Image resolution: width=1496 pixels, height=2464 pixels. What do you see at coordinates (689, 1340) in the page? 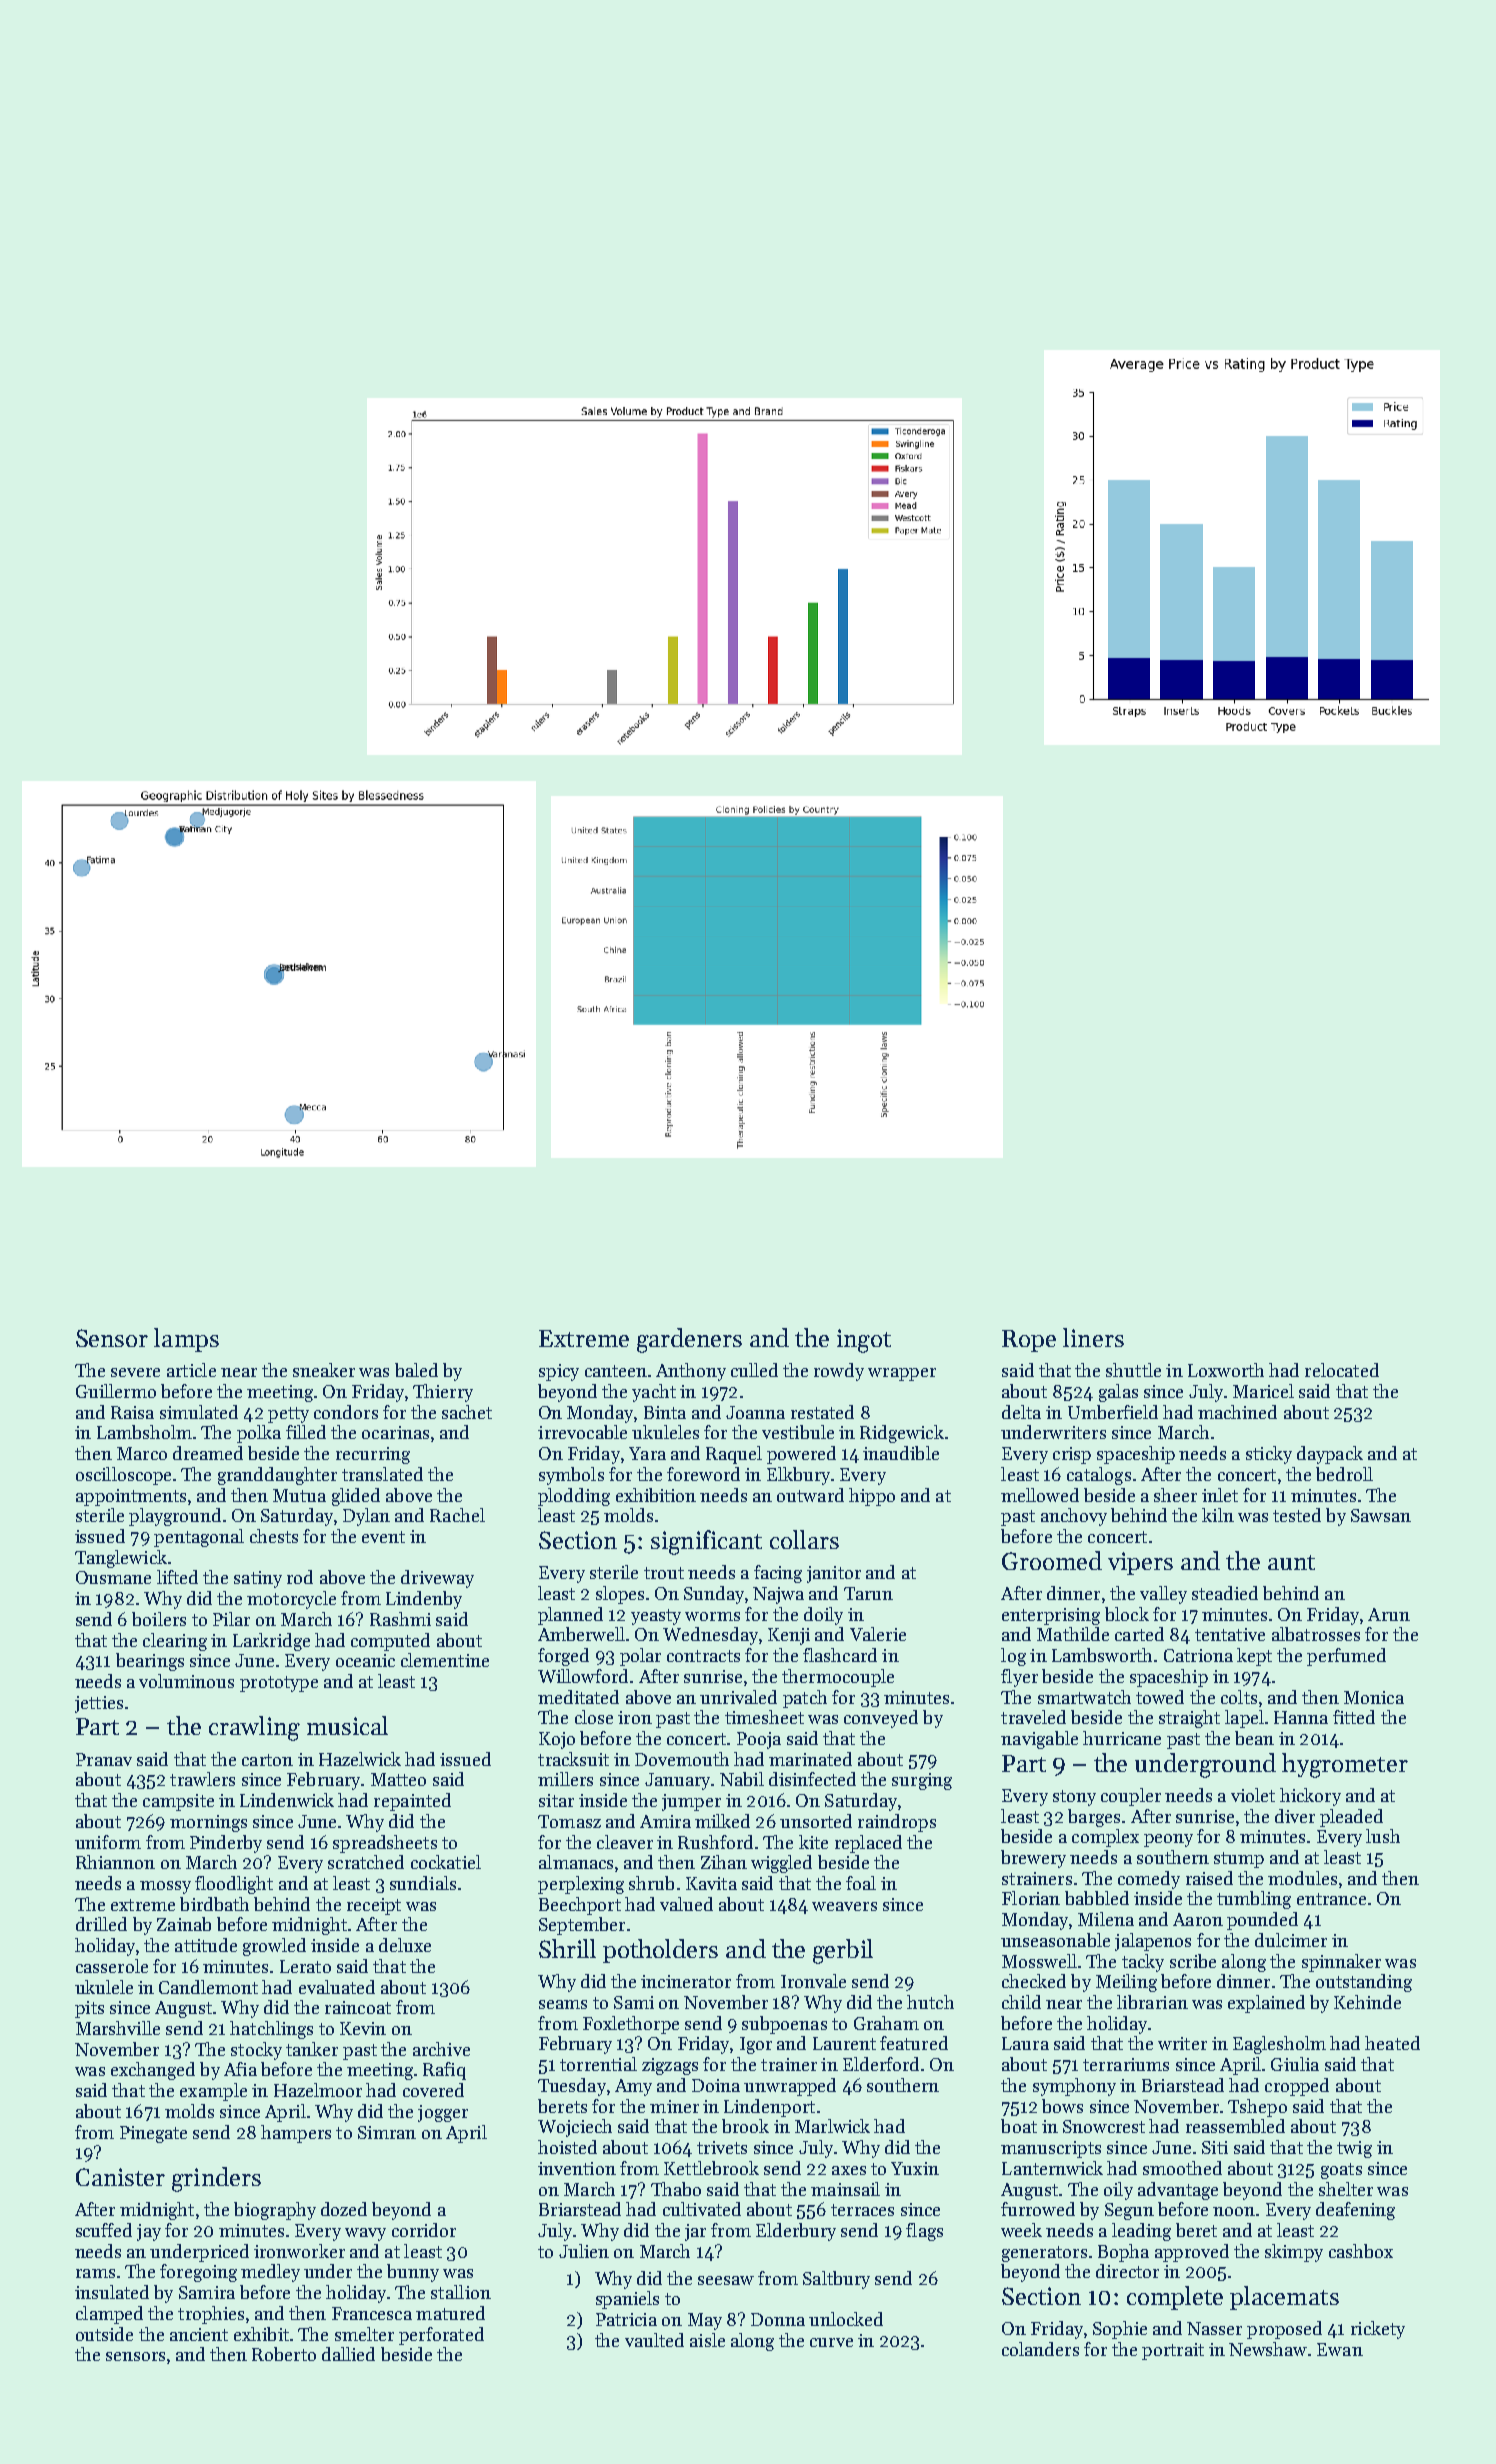
I see `gardeners` at bounding box center [689, 1340].
